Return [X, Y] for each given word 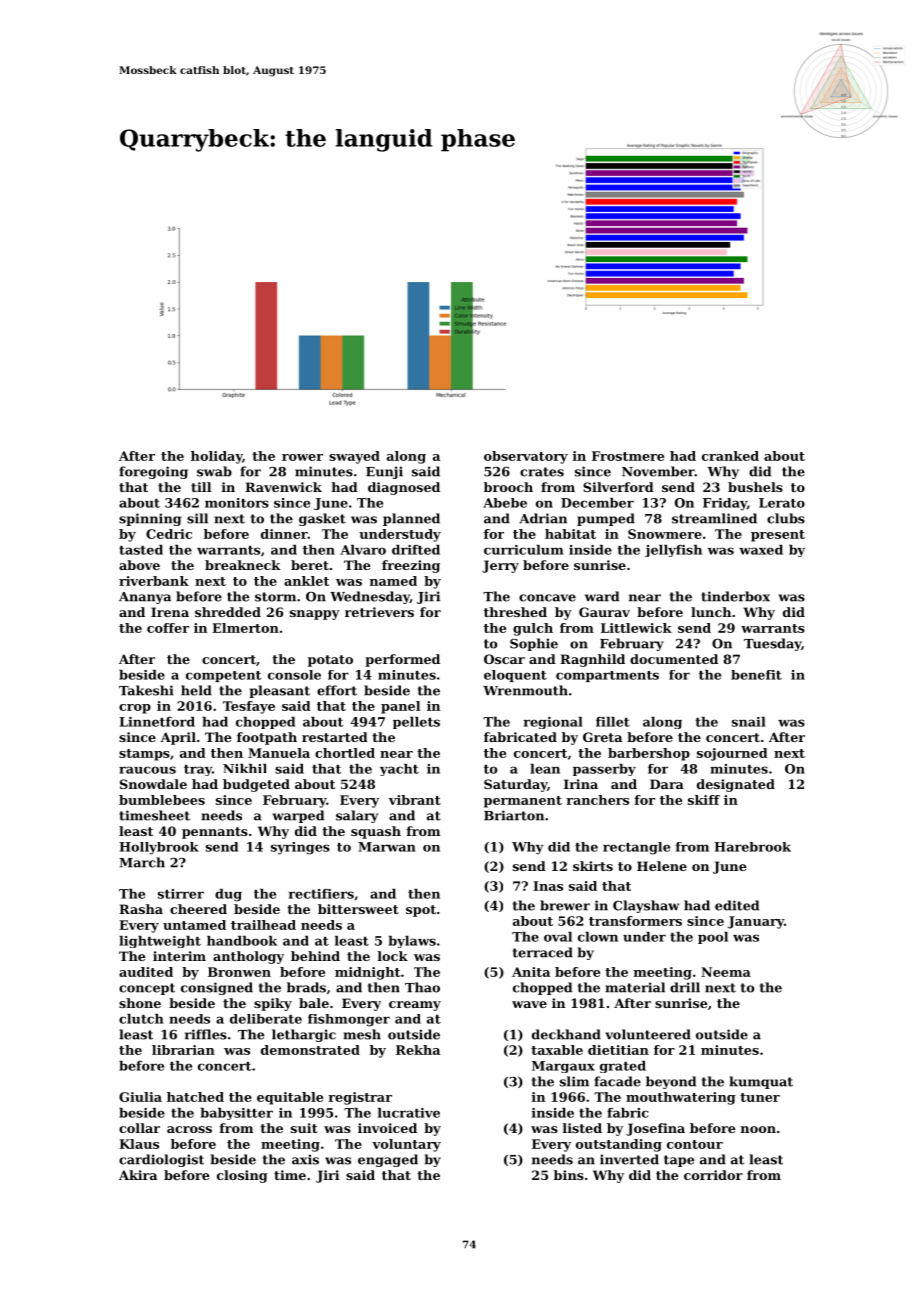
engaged [388, 1160]
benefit [756, 675]
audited [146, 972]
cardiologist [161, 1160]
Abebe [505, 503]
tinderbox [735, 596]
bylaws [412, 942]
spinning [150, 519]
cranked [730, 456]
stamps [144, 755]
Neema [726, 972]
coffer [168, 628]
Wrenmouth [525, 690]
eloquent [515, 676]
